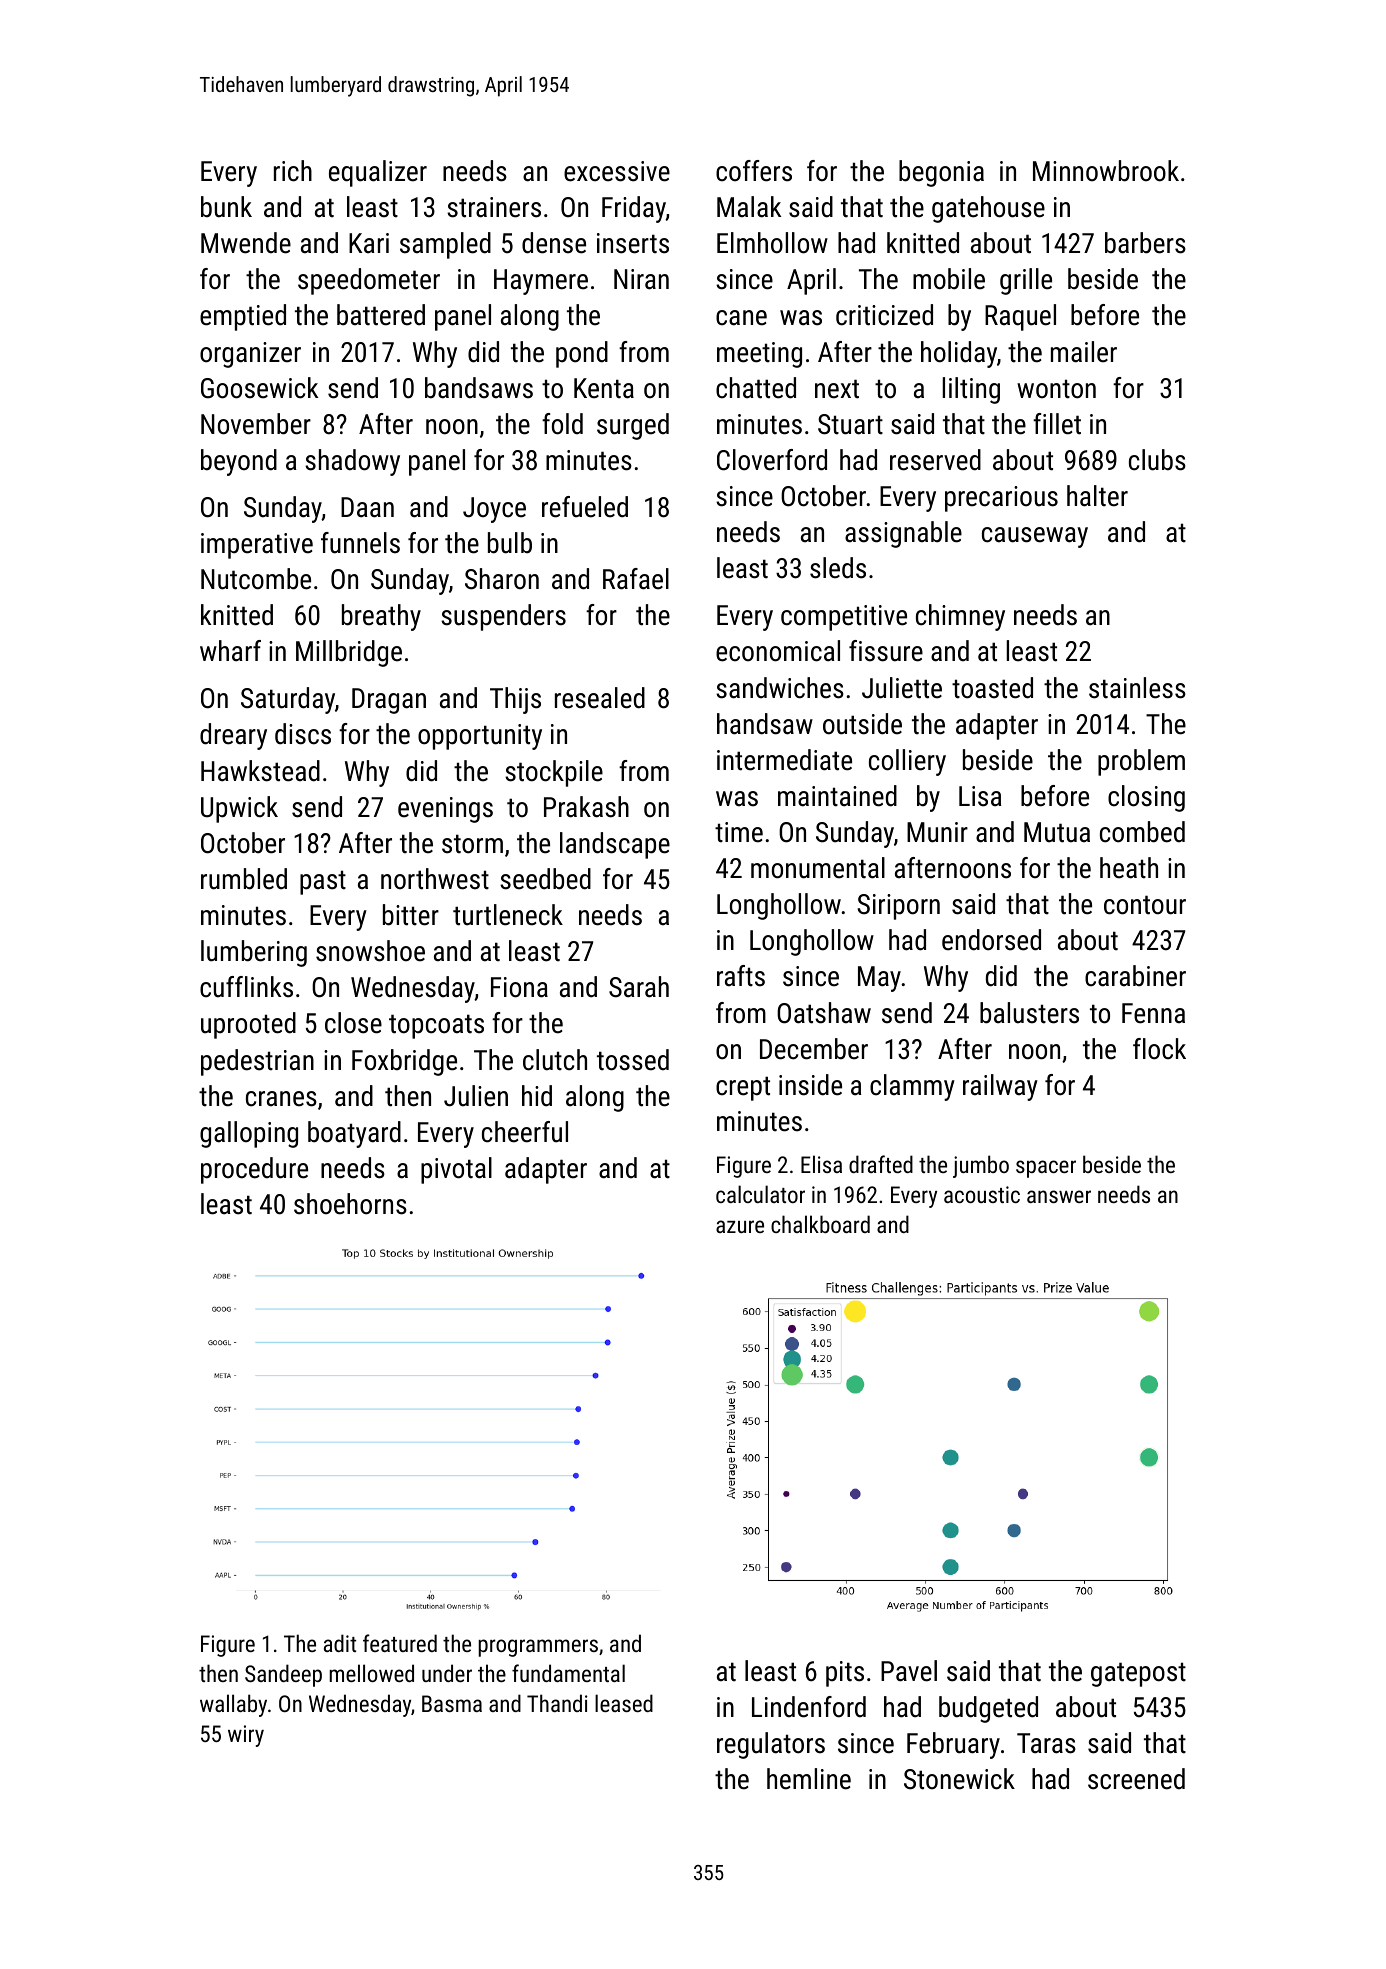  What do you see at coordinates (740, 1226) in the screenshot?
I see `azure` at bounding box center [740, 1226].
